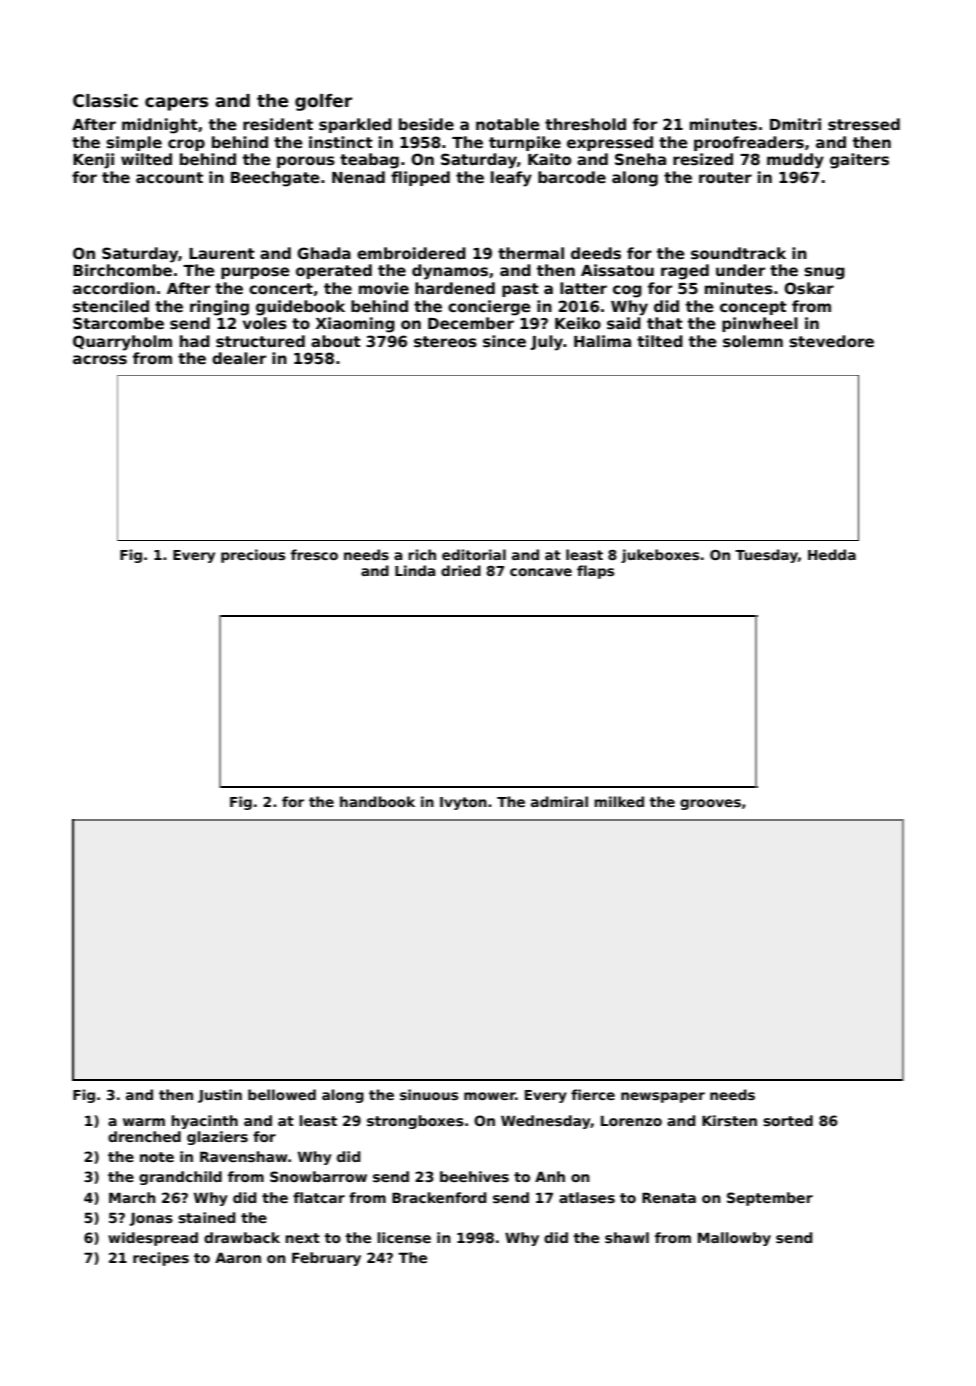 This screenshot has width=976, height=1386. Describe the element at coordinates (710, 804) in the screenshot. I see `grooves` at that location.
